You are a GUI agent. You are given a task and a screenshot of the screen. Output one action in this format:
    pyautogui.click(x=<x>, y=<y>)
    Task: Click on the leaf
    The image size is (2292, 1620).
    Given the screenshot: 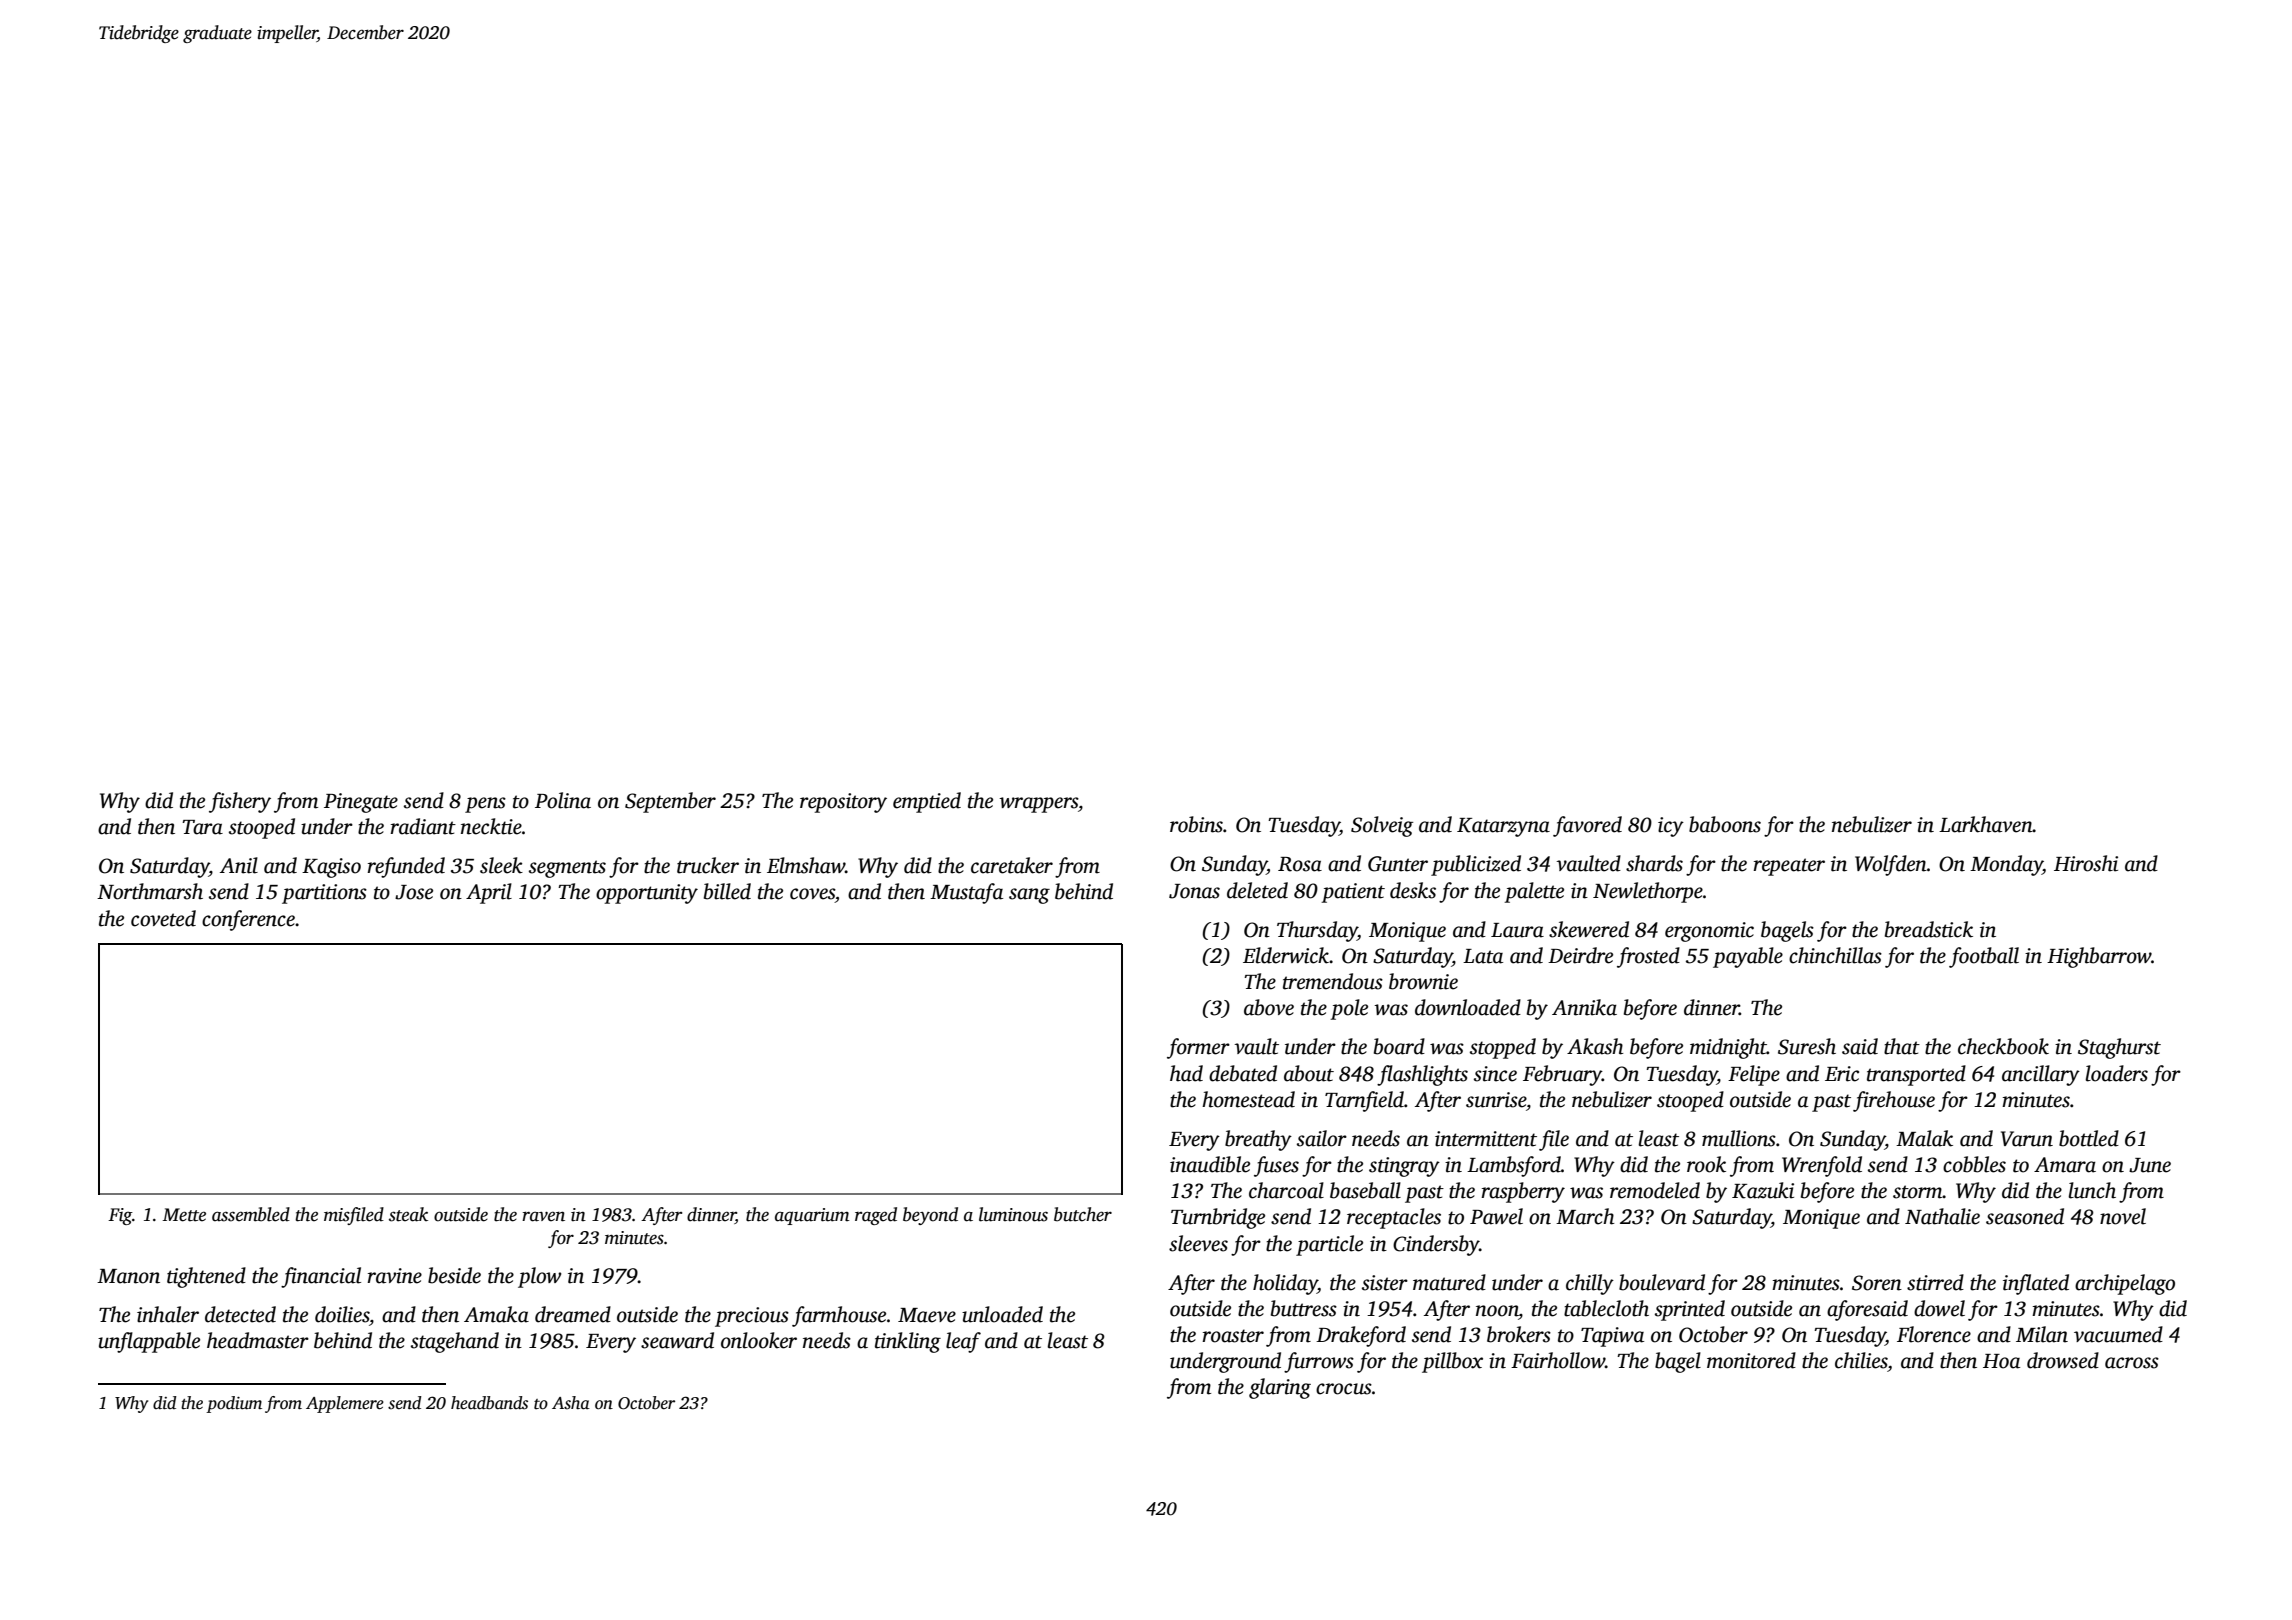 What is the action you would take?
    pyautogui.click(x=963, y=1342)
